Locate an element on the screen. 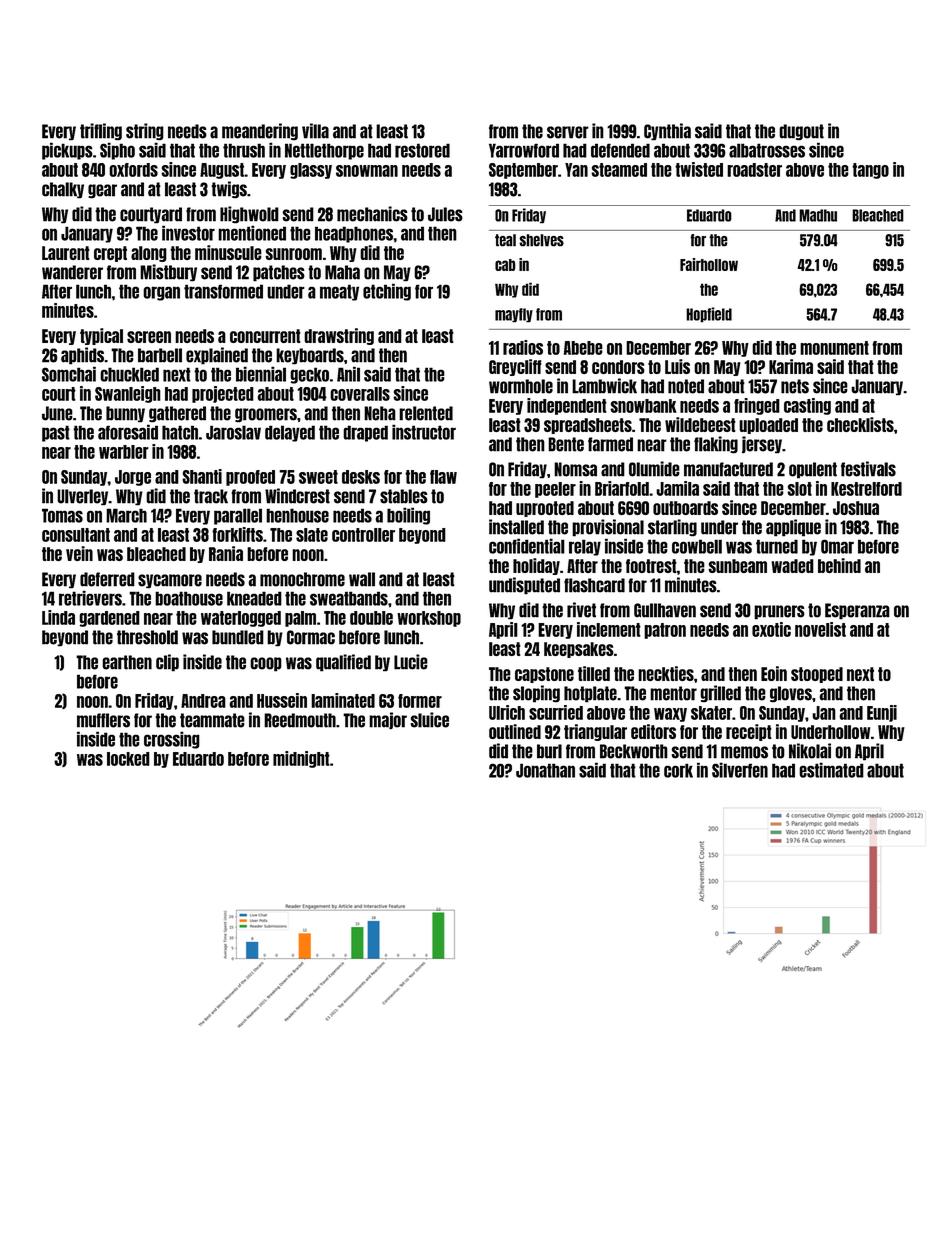  mayfly is located at coordinates (514, 315).
